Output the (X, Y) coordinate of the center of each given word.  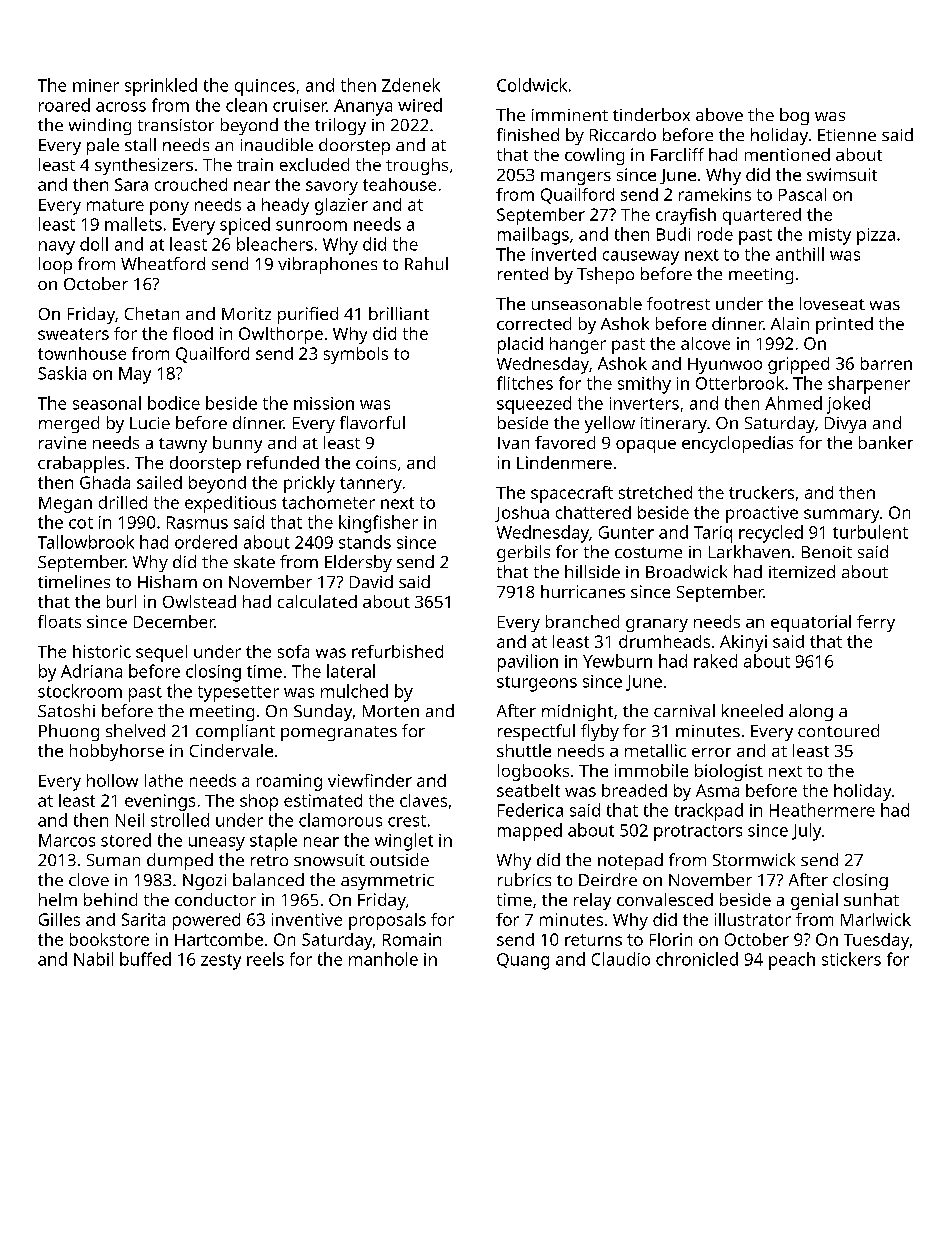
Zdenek (411, 85)
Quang (523, 961)
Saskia (62, 373)
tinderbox (651, 114)
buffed (145, 959)
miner (96, 85)
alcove (705, 343)
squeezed (534, 405)
